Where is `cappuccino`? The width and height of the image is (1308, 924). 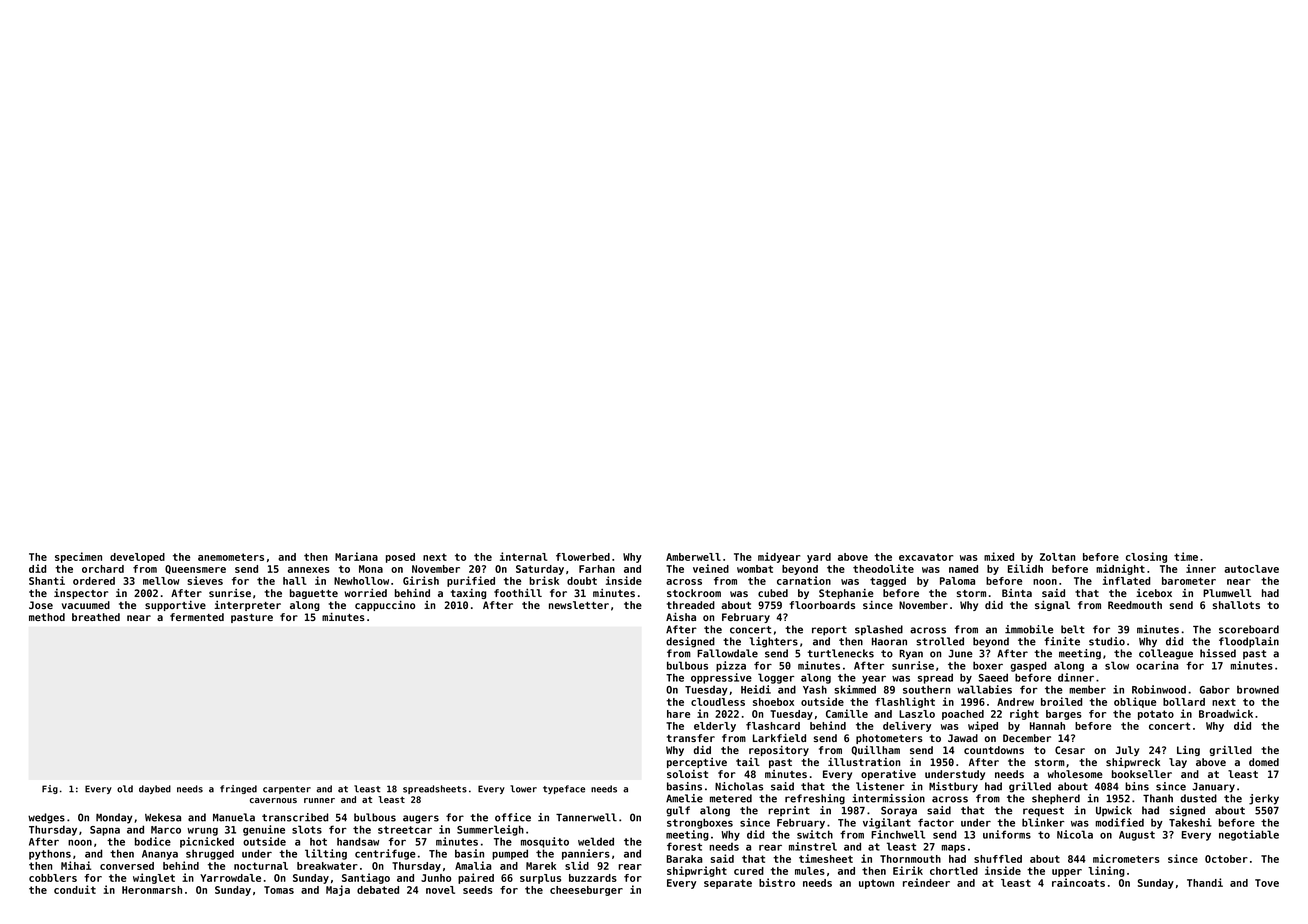 cappuccino is located at coordinates (385, 606).
